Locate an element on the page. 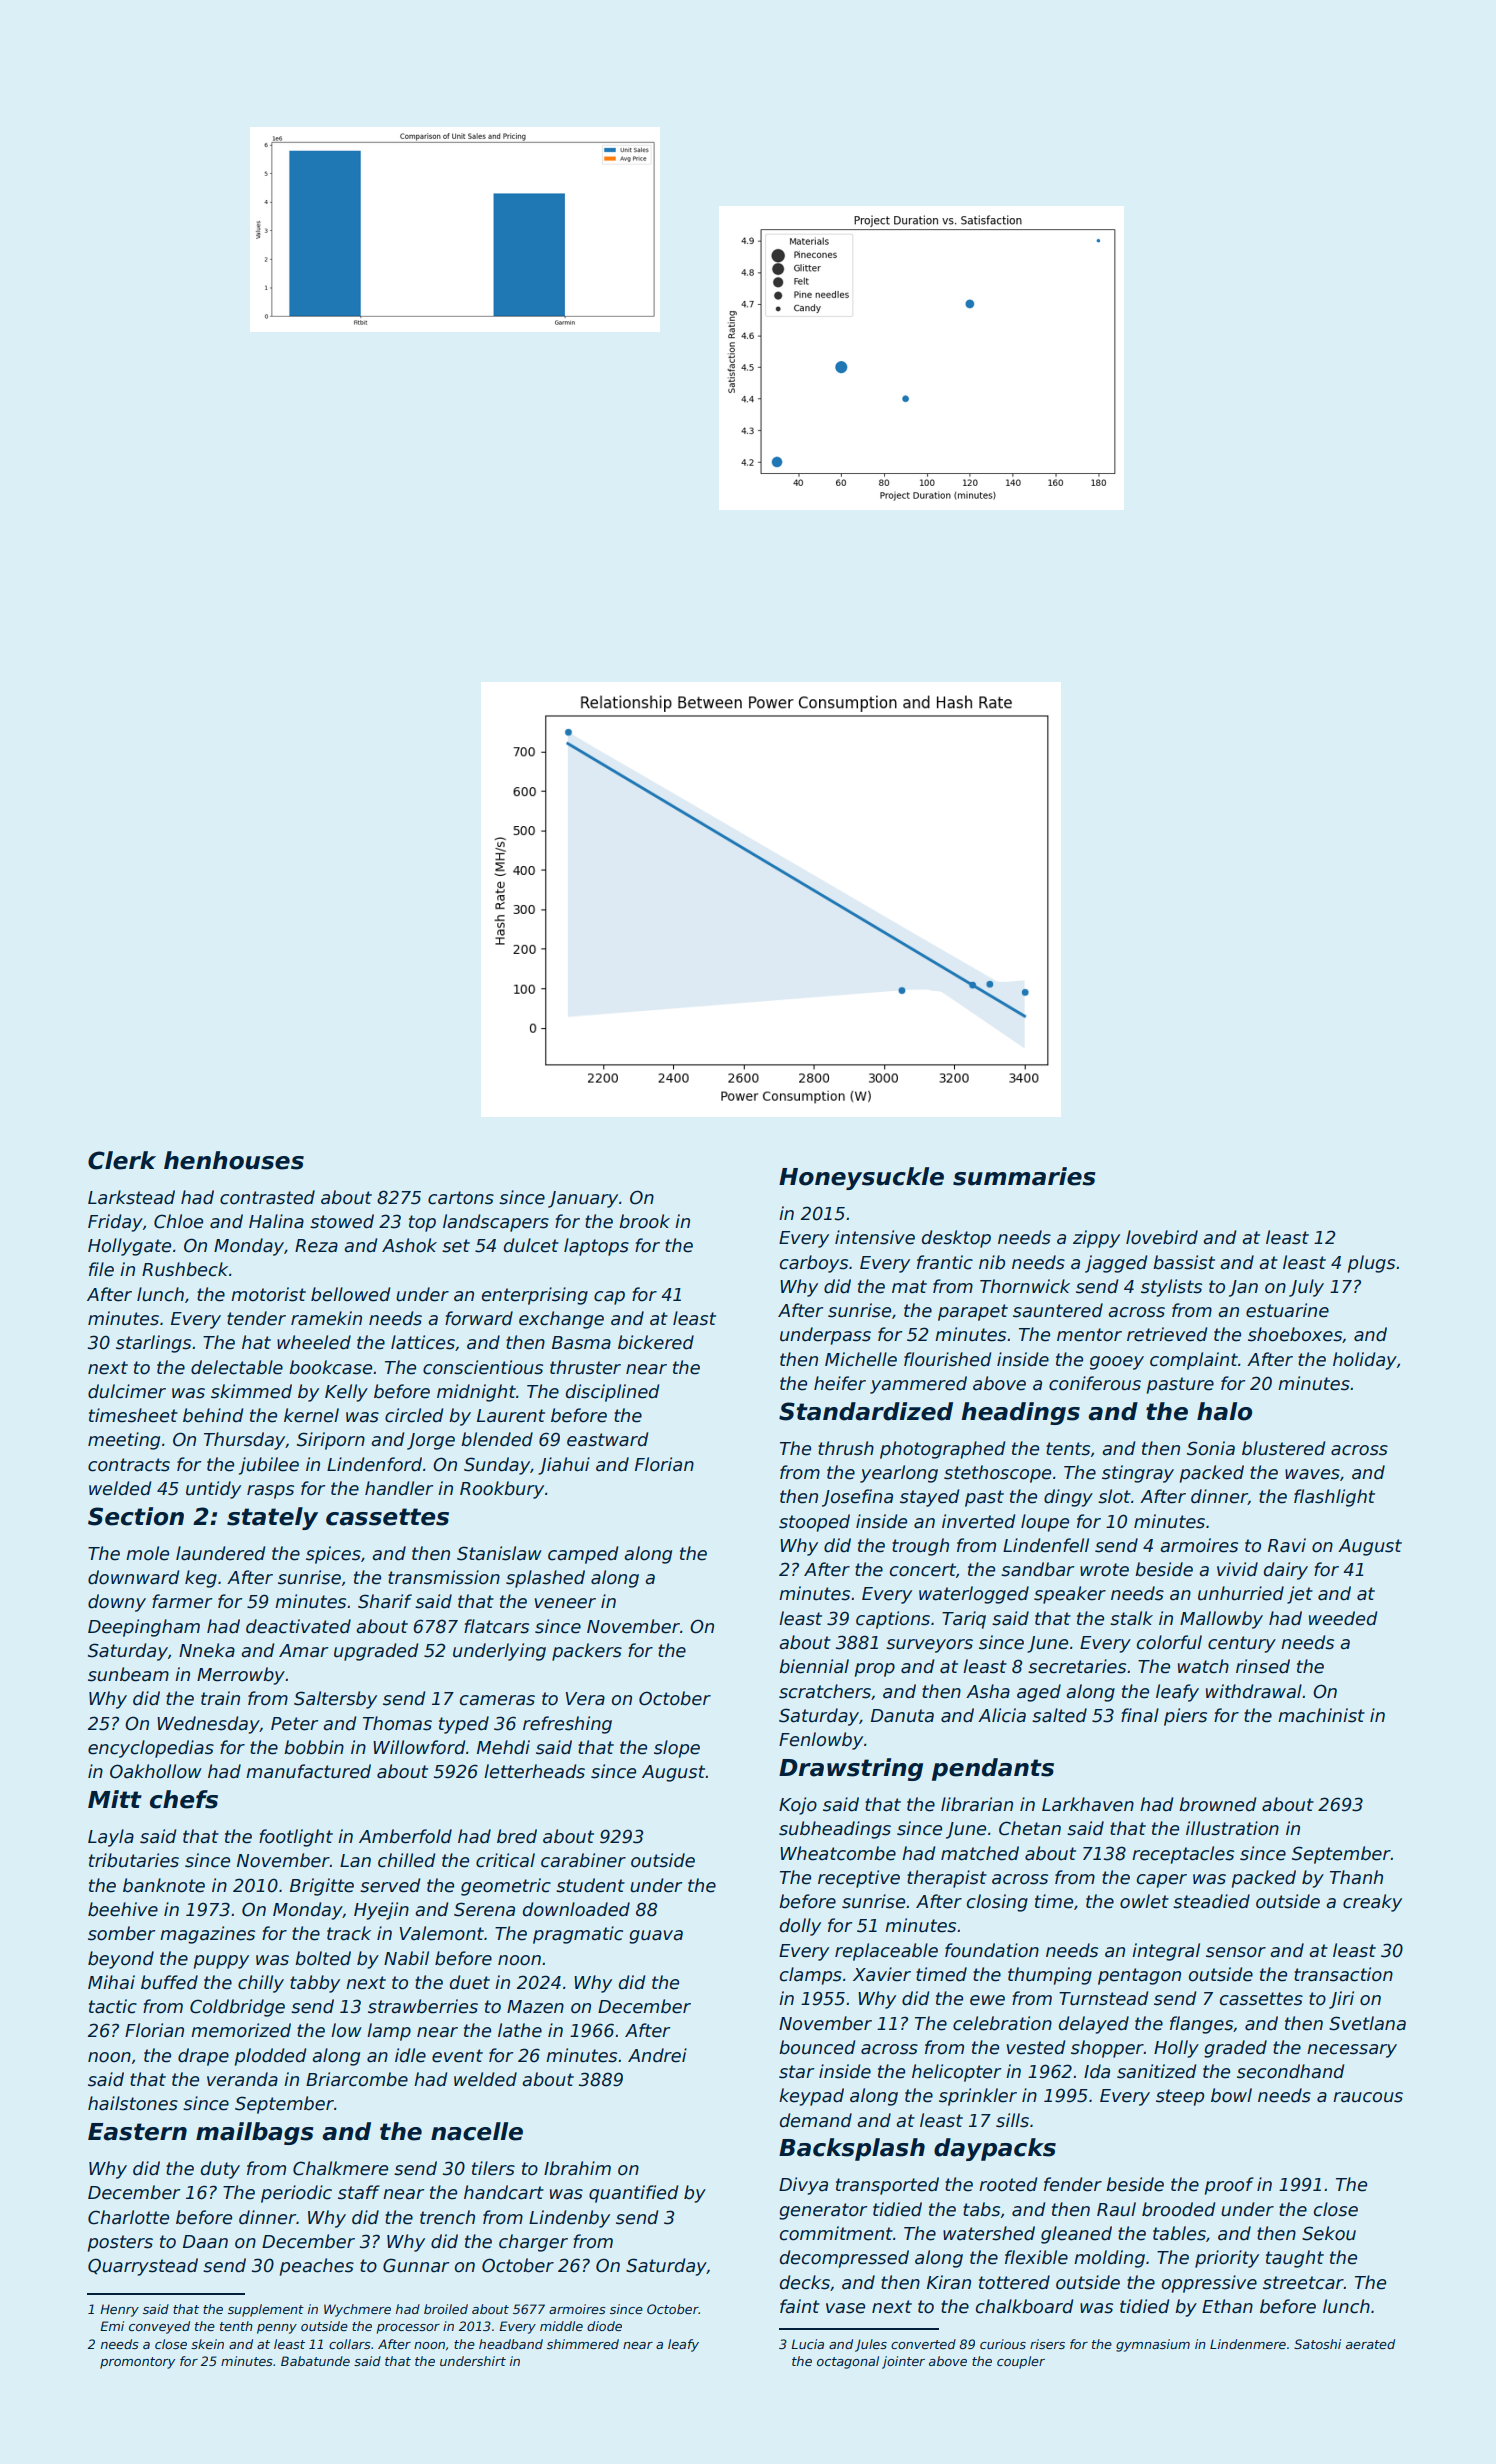 The image size is (1496, 2464). bickered is located at coordinates (656, 1342).
